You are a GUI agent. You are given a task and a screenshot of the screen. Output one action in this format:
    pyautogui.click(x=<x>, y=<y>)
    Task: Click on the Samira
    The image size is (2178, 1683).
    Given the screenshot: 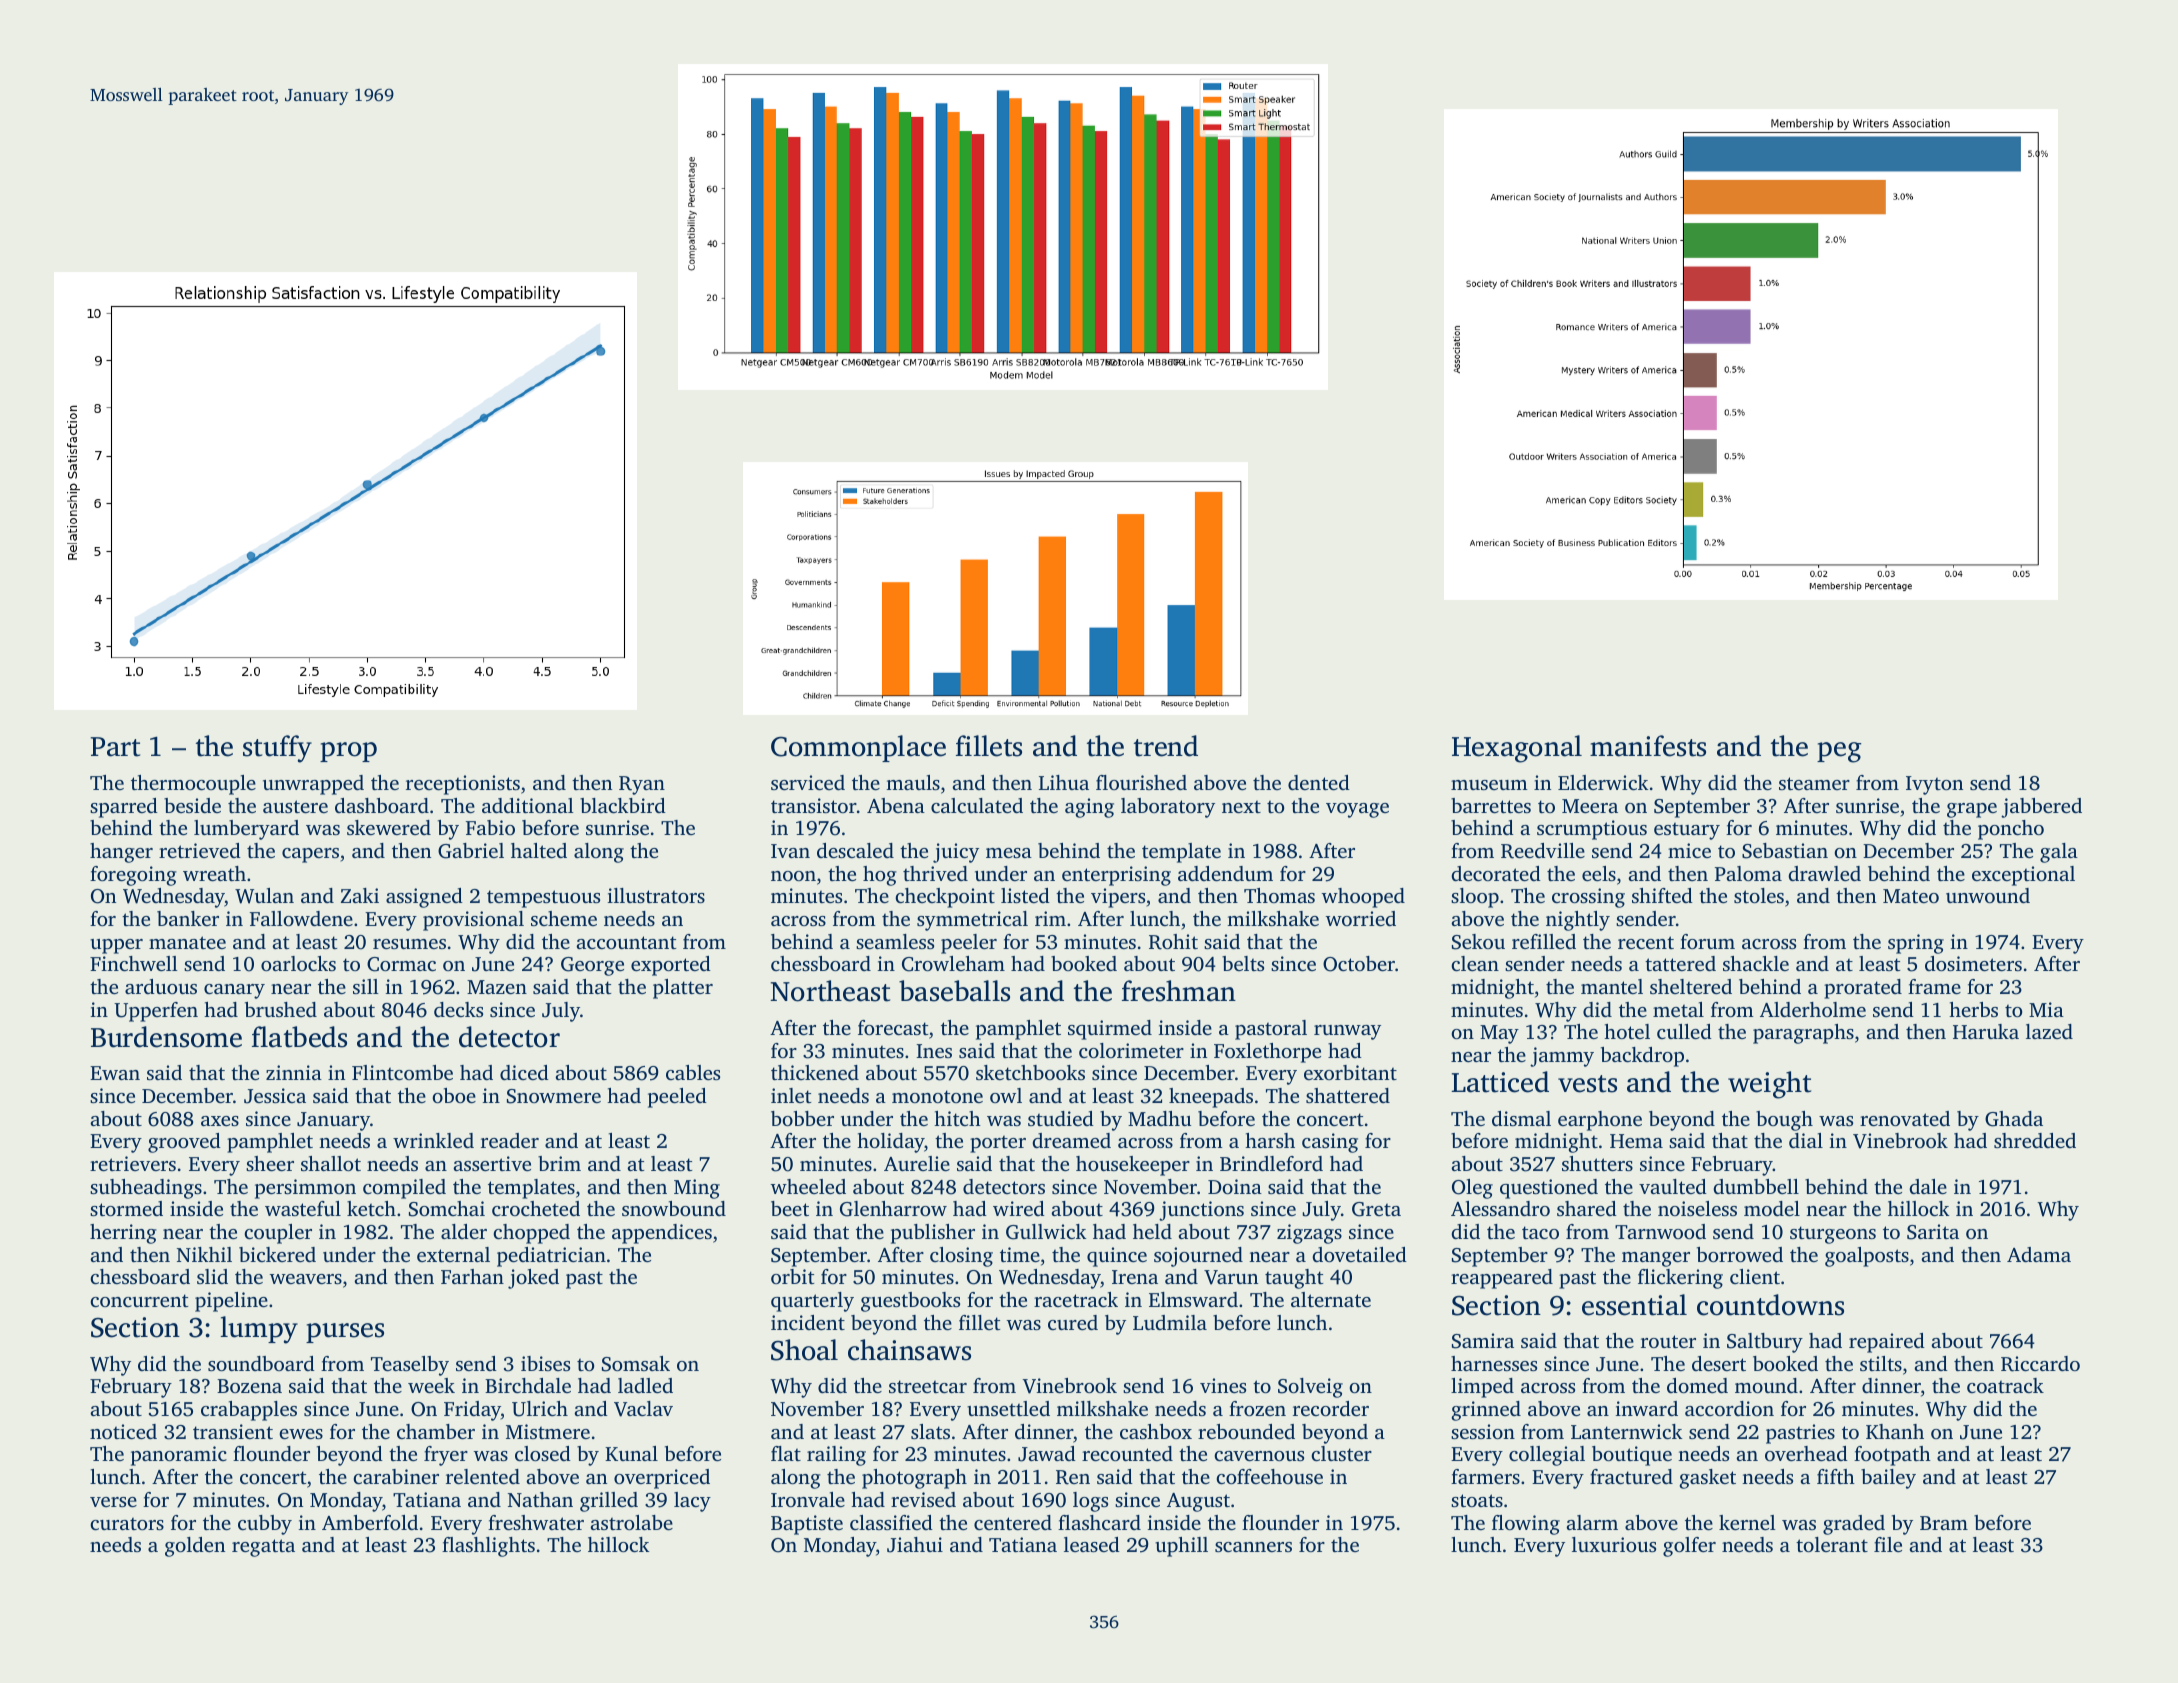 What is the action you would take?
    pyautogui.click(x=1483, y=1341)
